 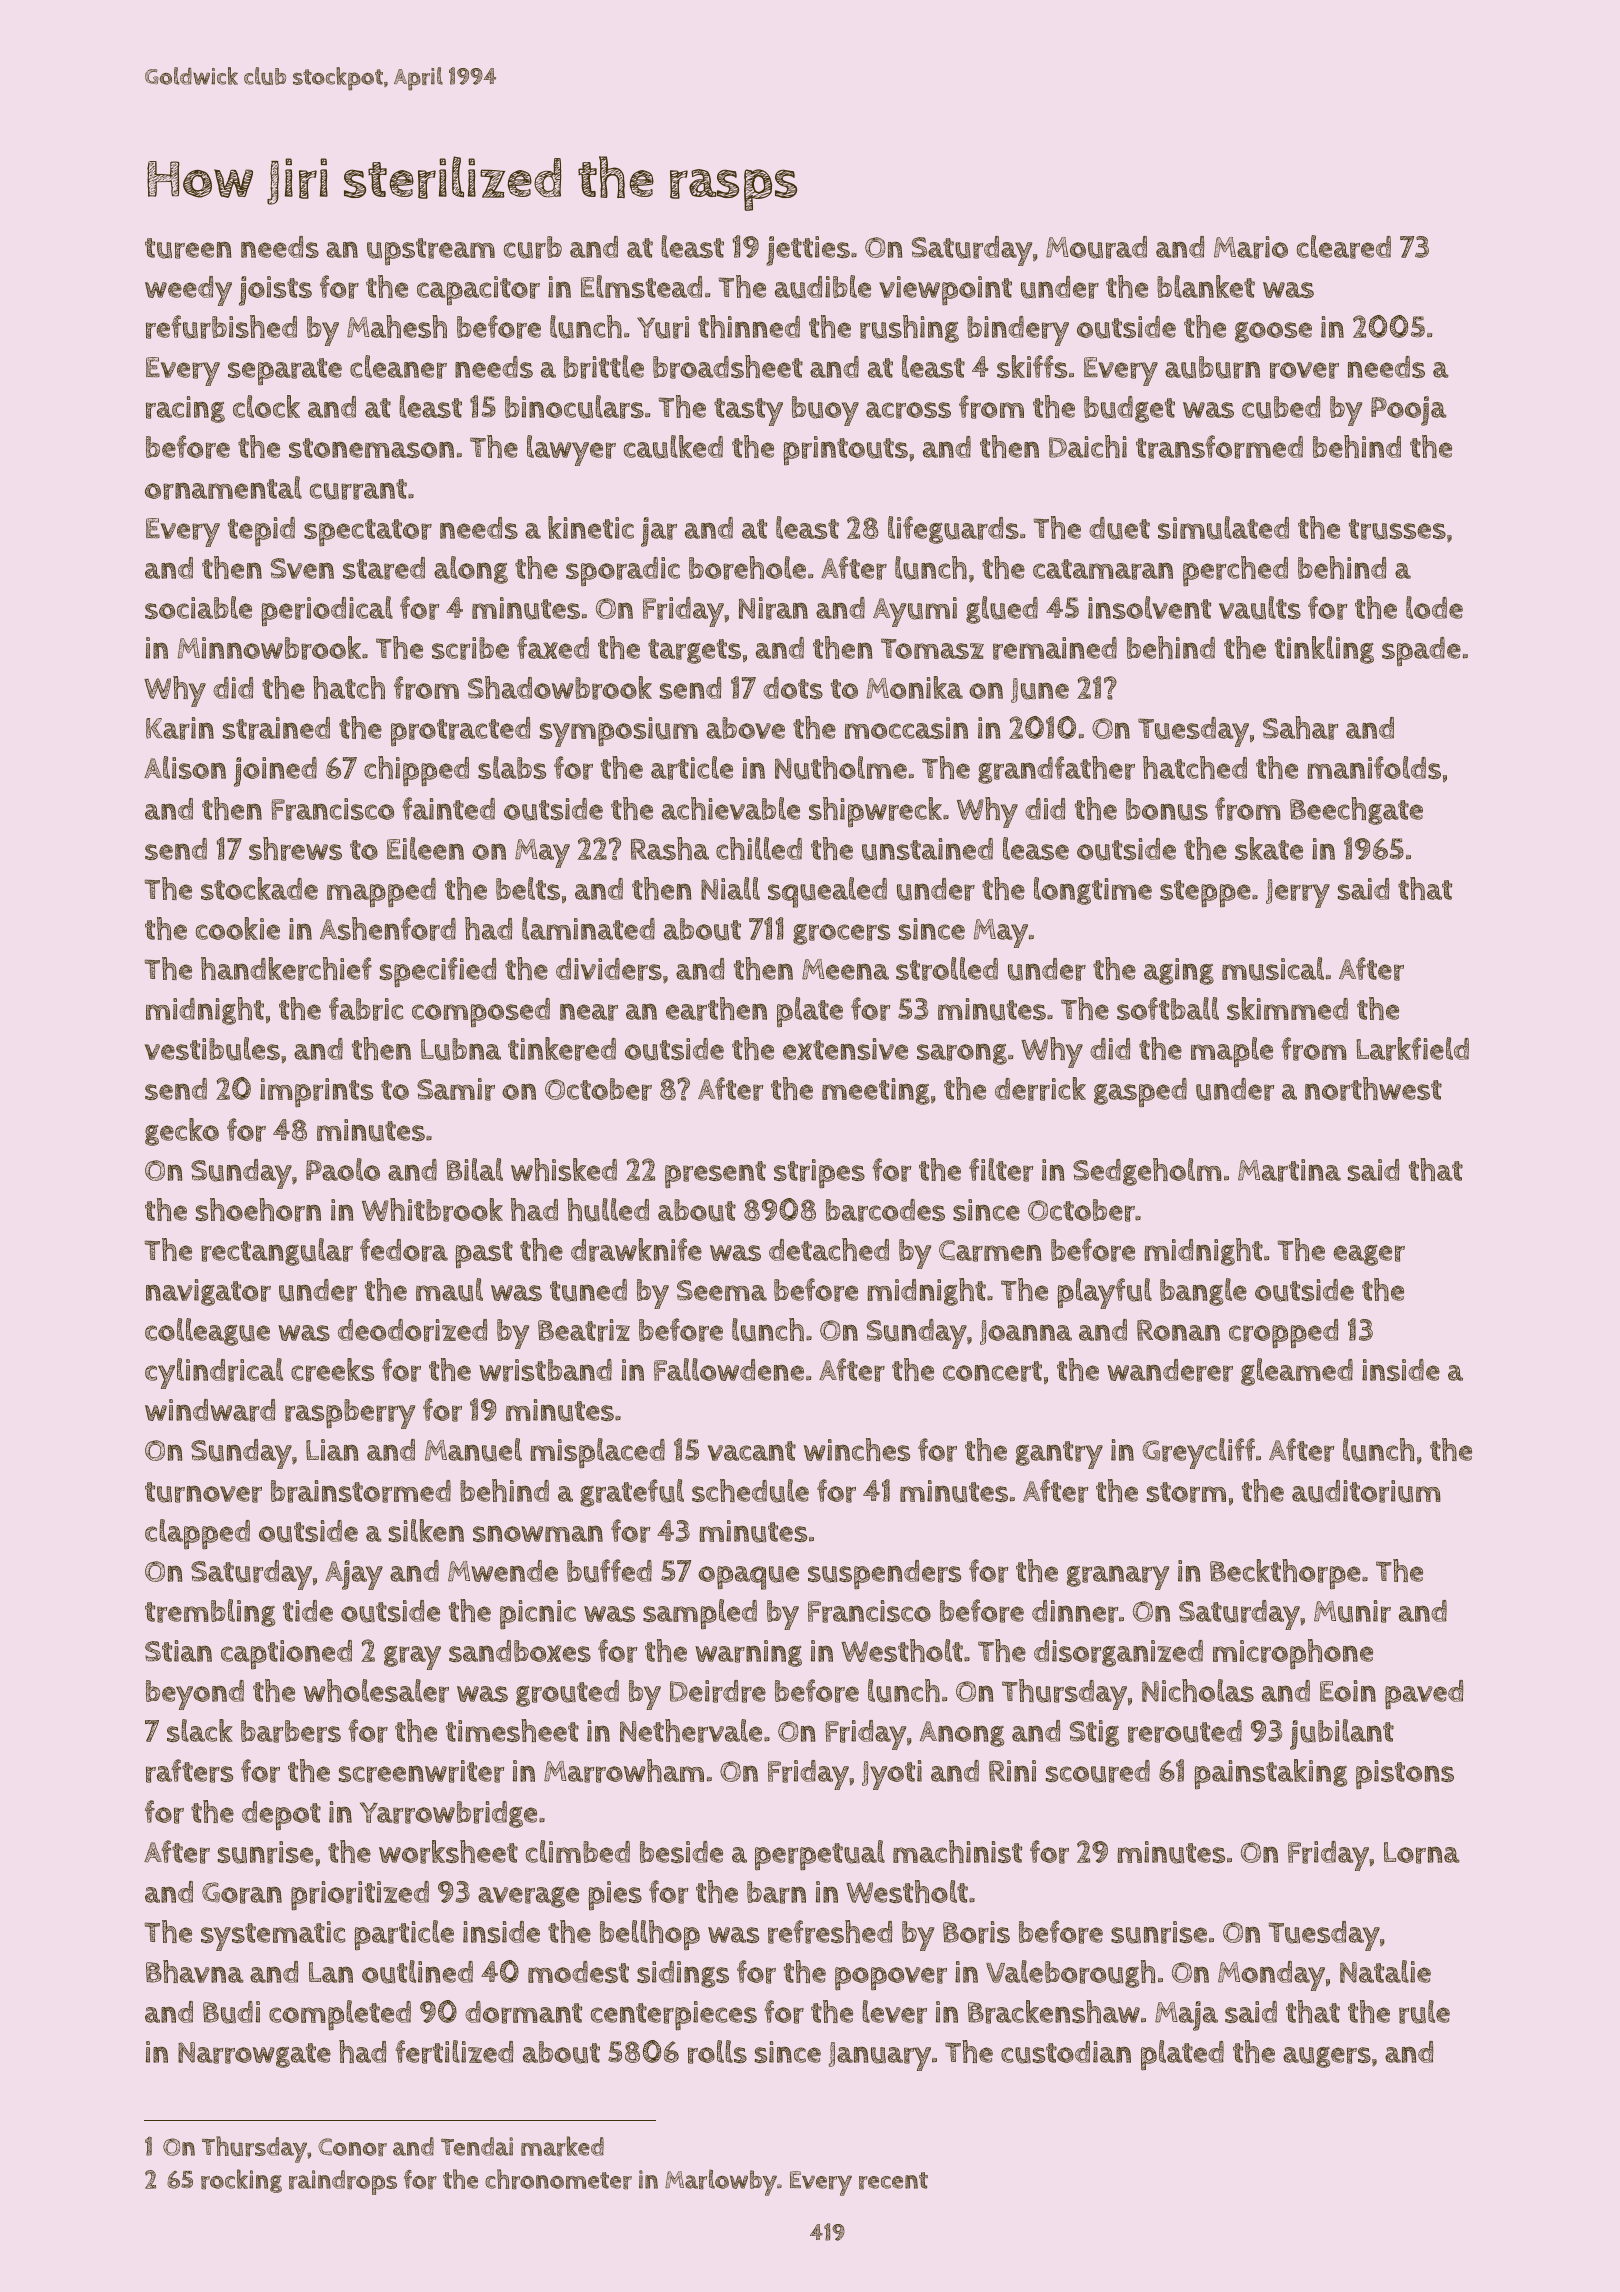 What do you see at coordinates (1327, 2057) in the screenshot?
I see `augers` at bounding box center [1327, 2057].
